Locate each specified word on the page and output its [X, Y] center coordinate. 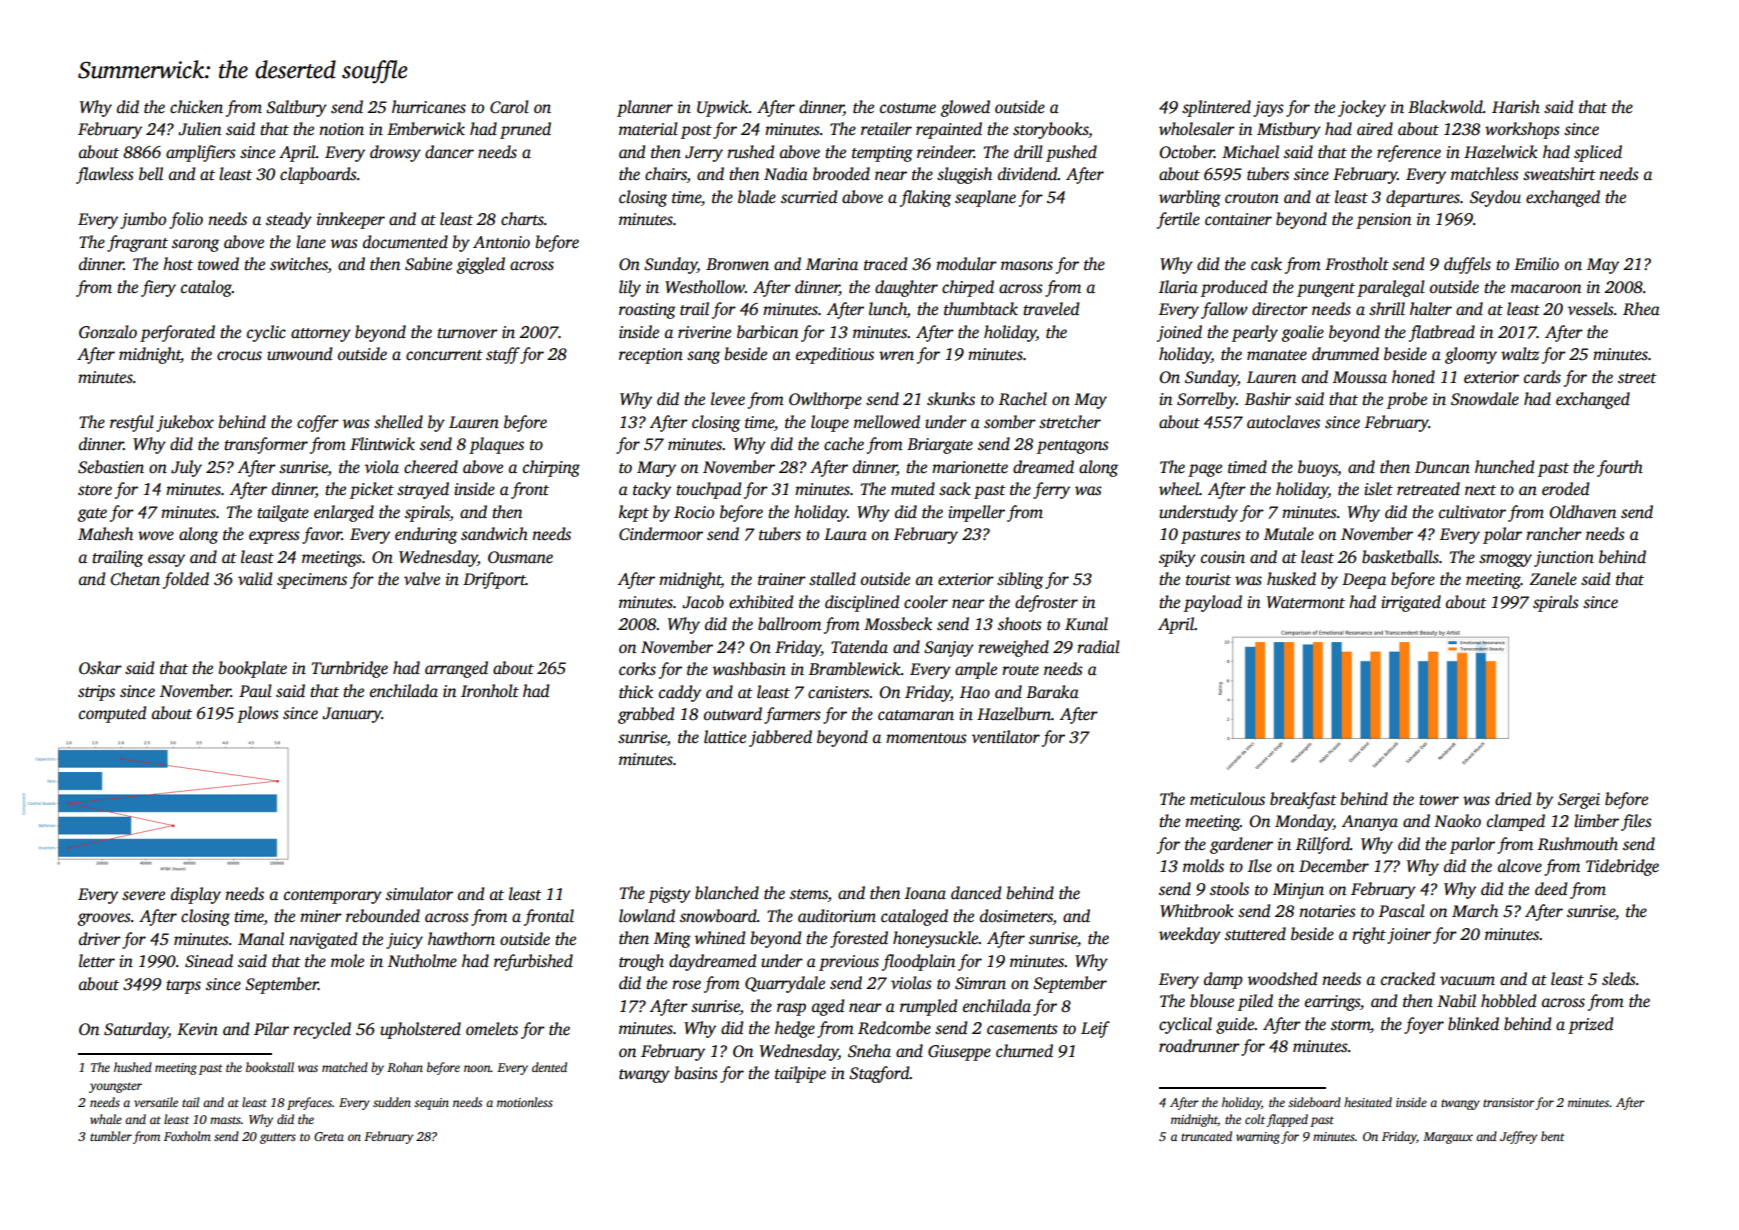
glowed [965, 108]
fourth [1620, 468]
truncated [1206, 1136]
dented [549, 1067]
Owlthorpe [825, 400]
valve [422, 579]
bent [1553, 1136]
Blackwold [1445, 107]
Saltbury [296, 108]
